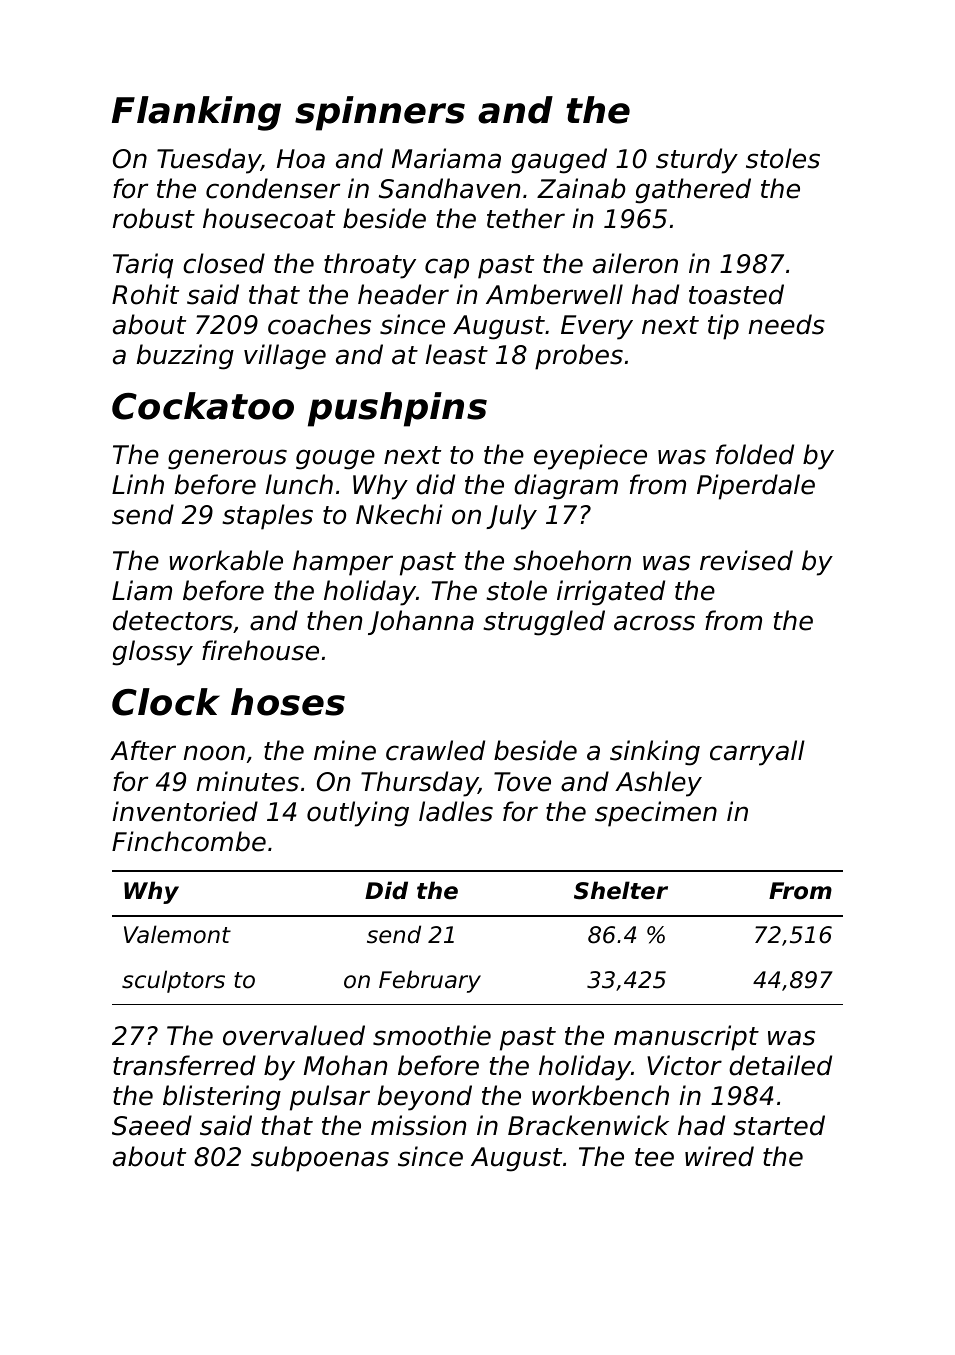 This page has height=1355, width=955. What do you see at coordinates (755, 454) in the page?
I see `folded` at bounding box center [755, 454].
